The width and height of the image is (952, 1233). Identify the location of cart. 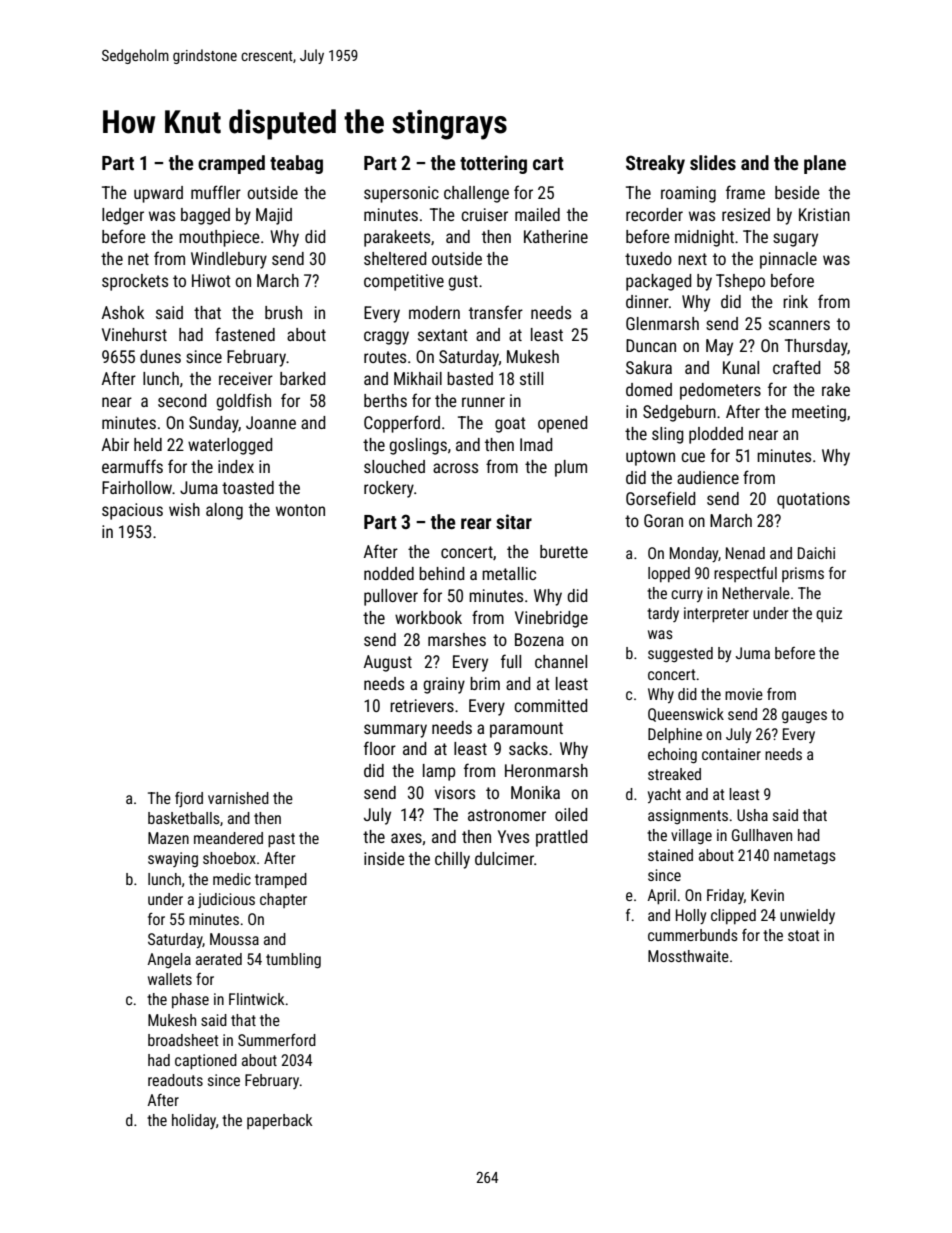
(548, 163).
